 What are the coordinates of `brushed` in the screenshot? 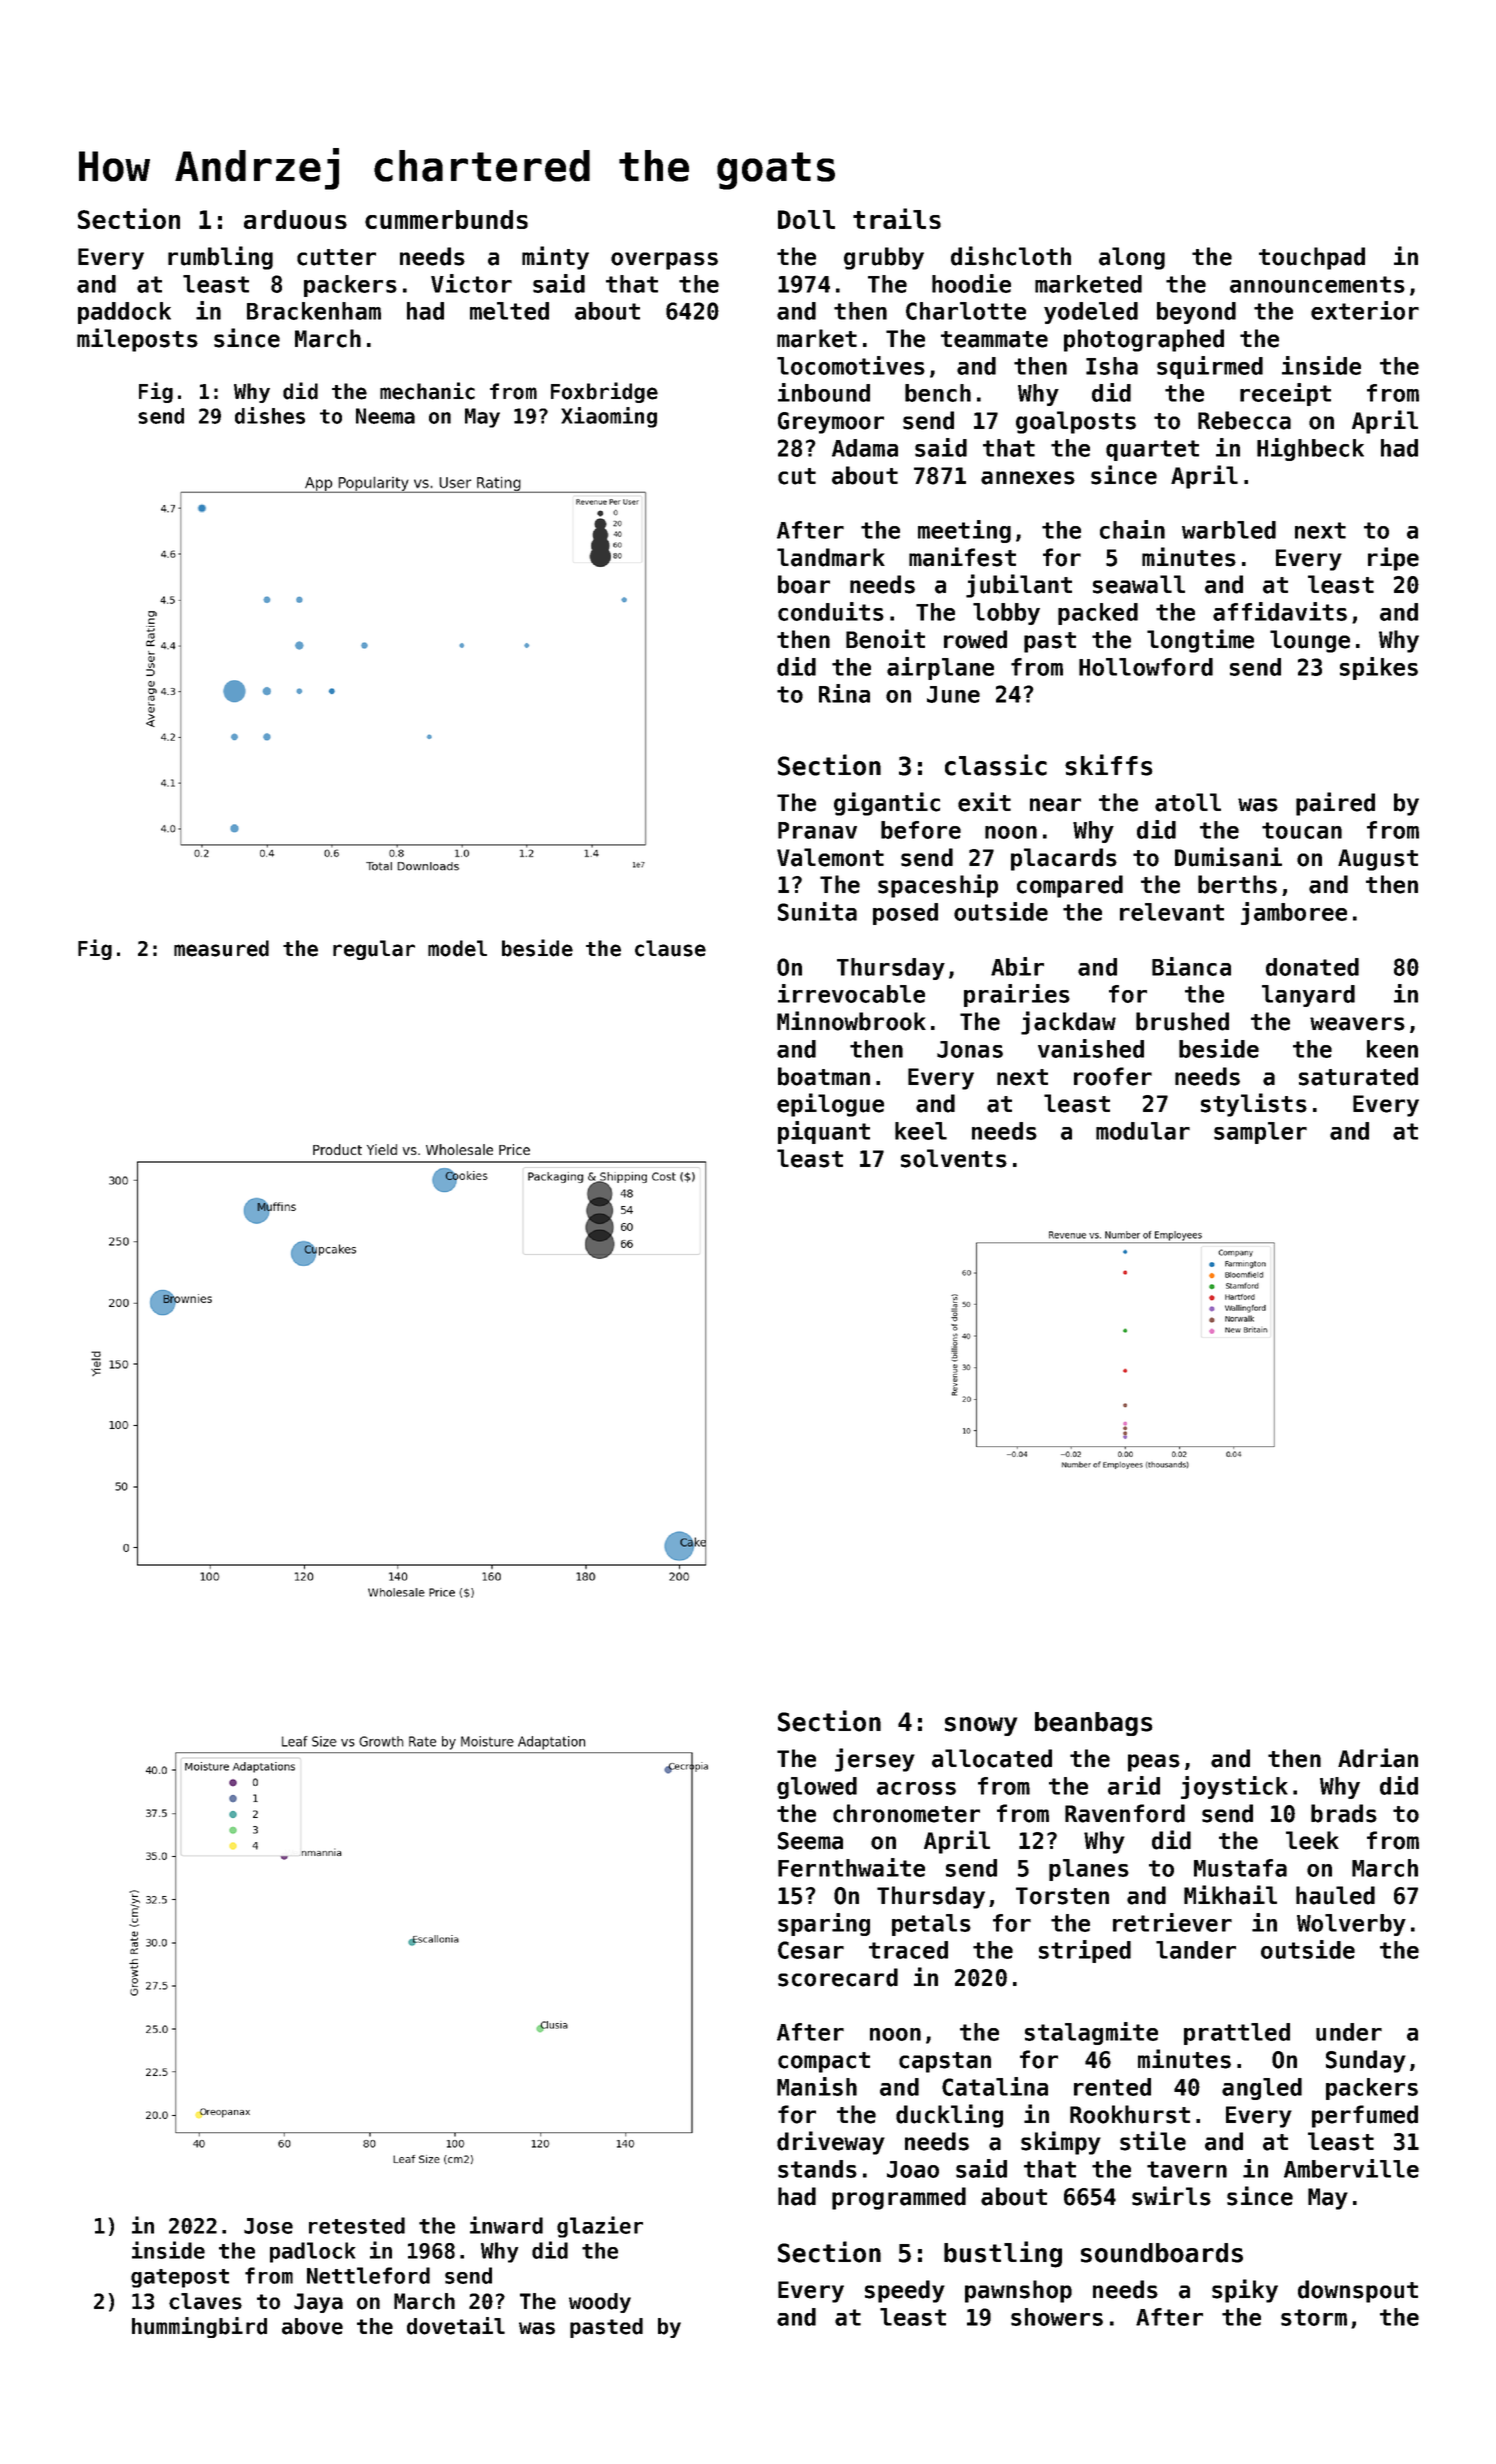 It's located at (1182, 1021).
